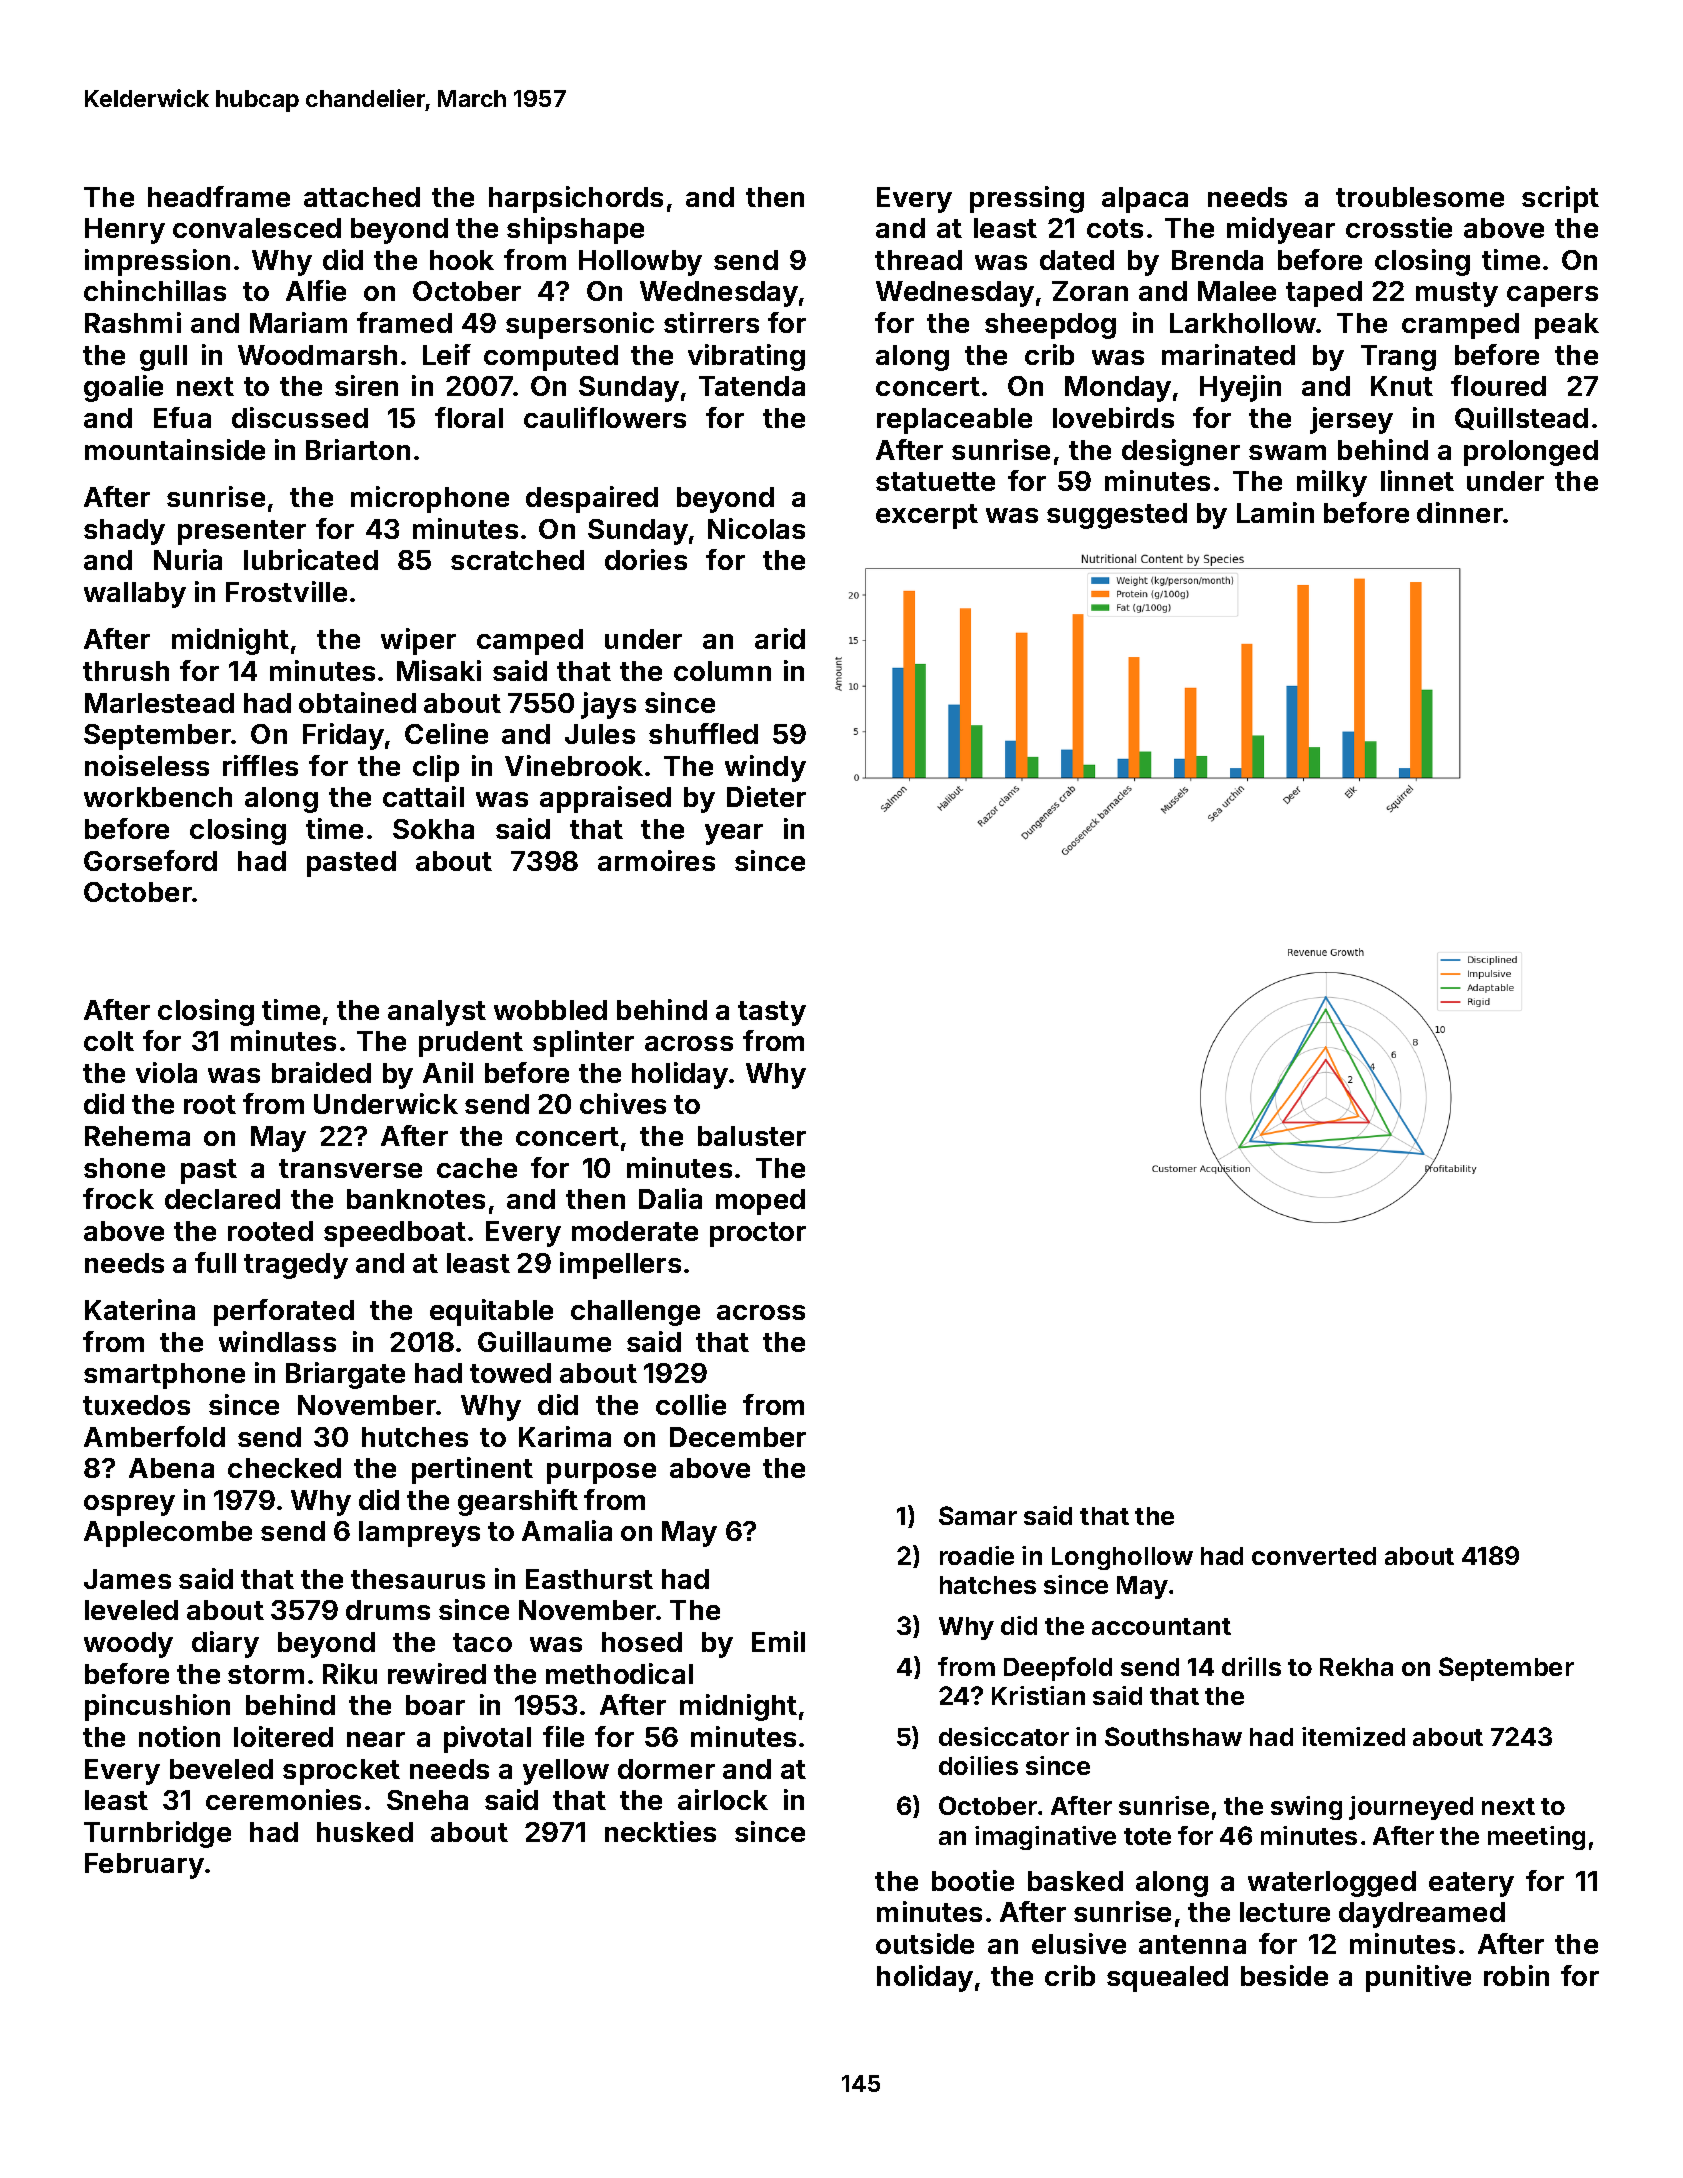  Describe the element at coordinates (1122, 1558) in the screenshot. I see `Longhollow` at that location.
